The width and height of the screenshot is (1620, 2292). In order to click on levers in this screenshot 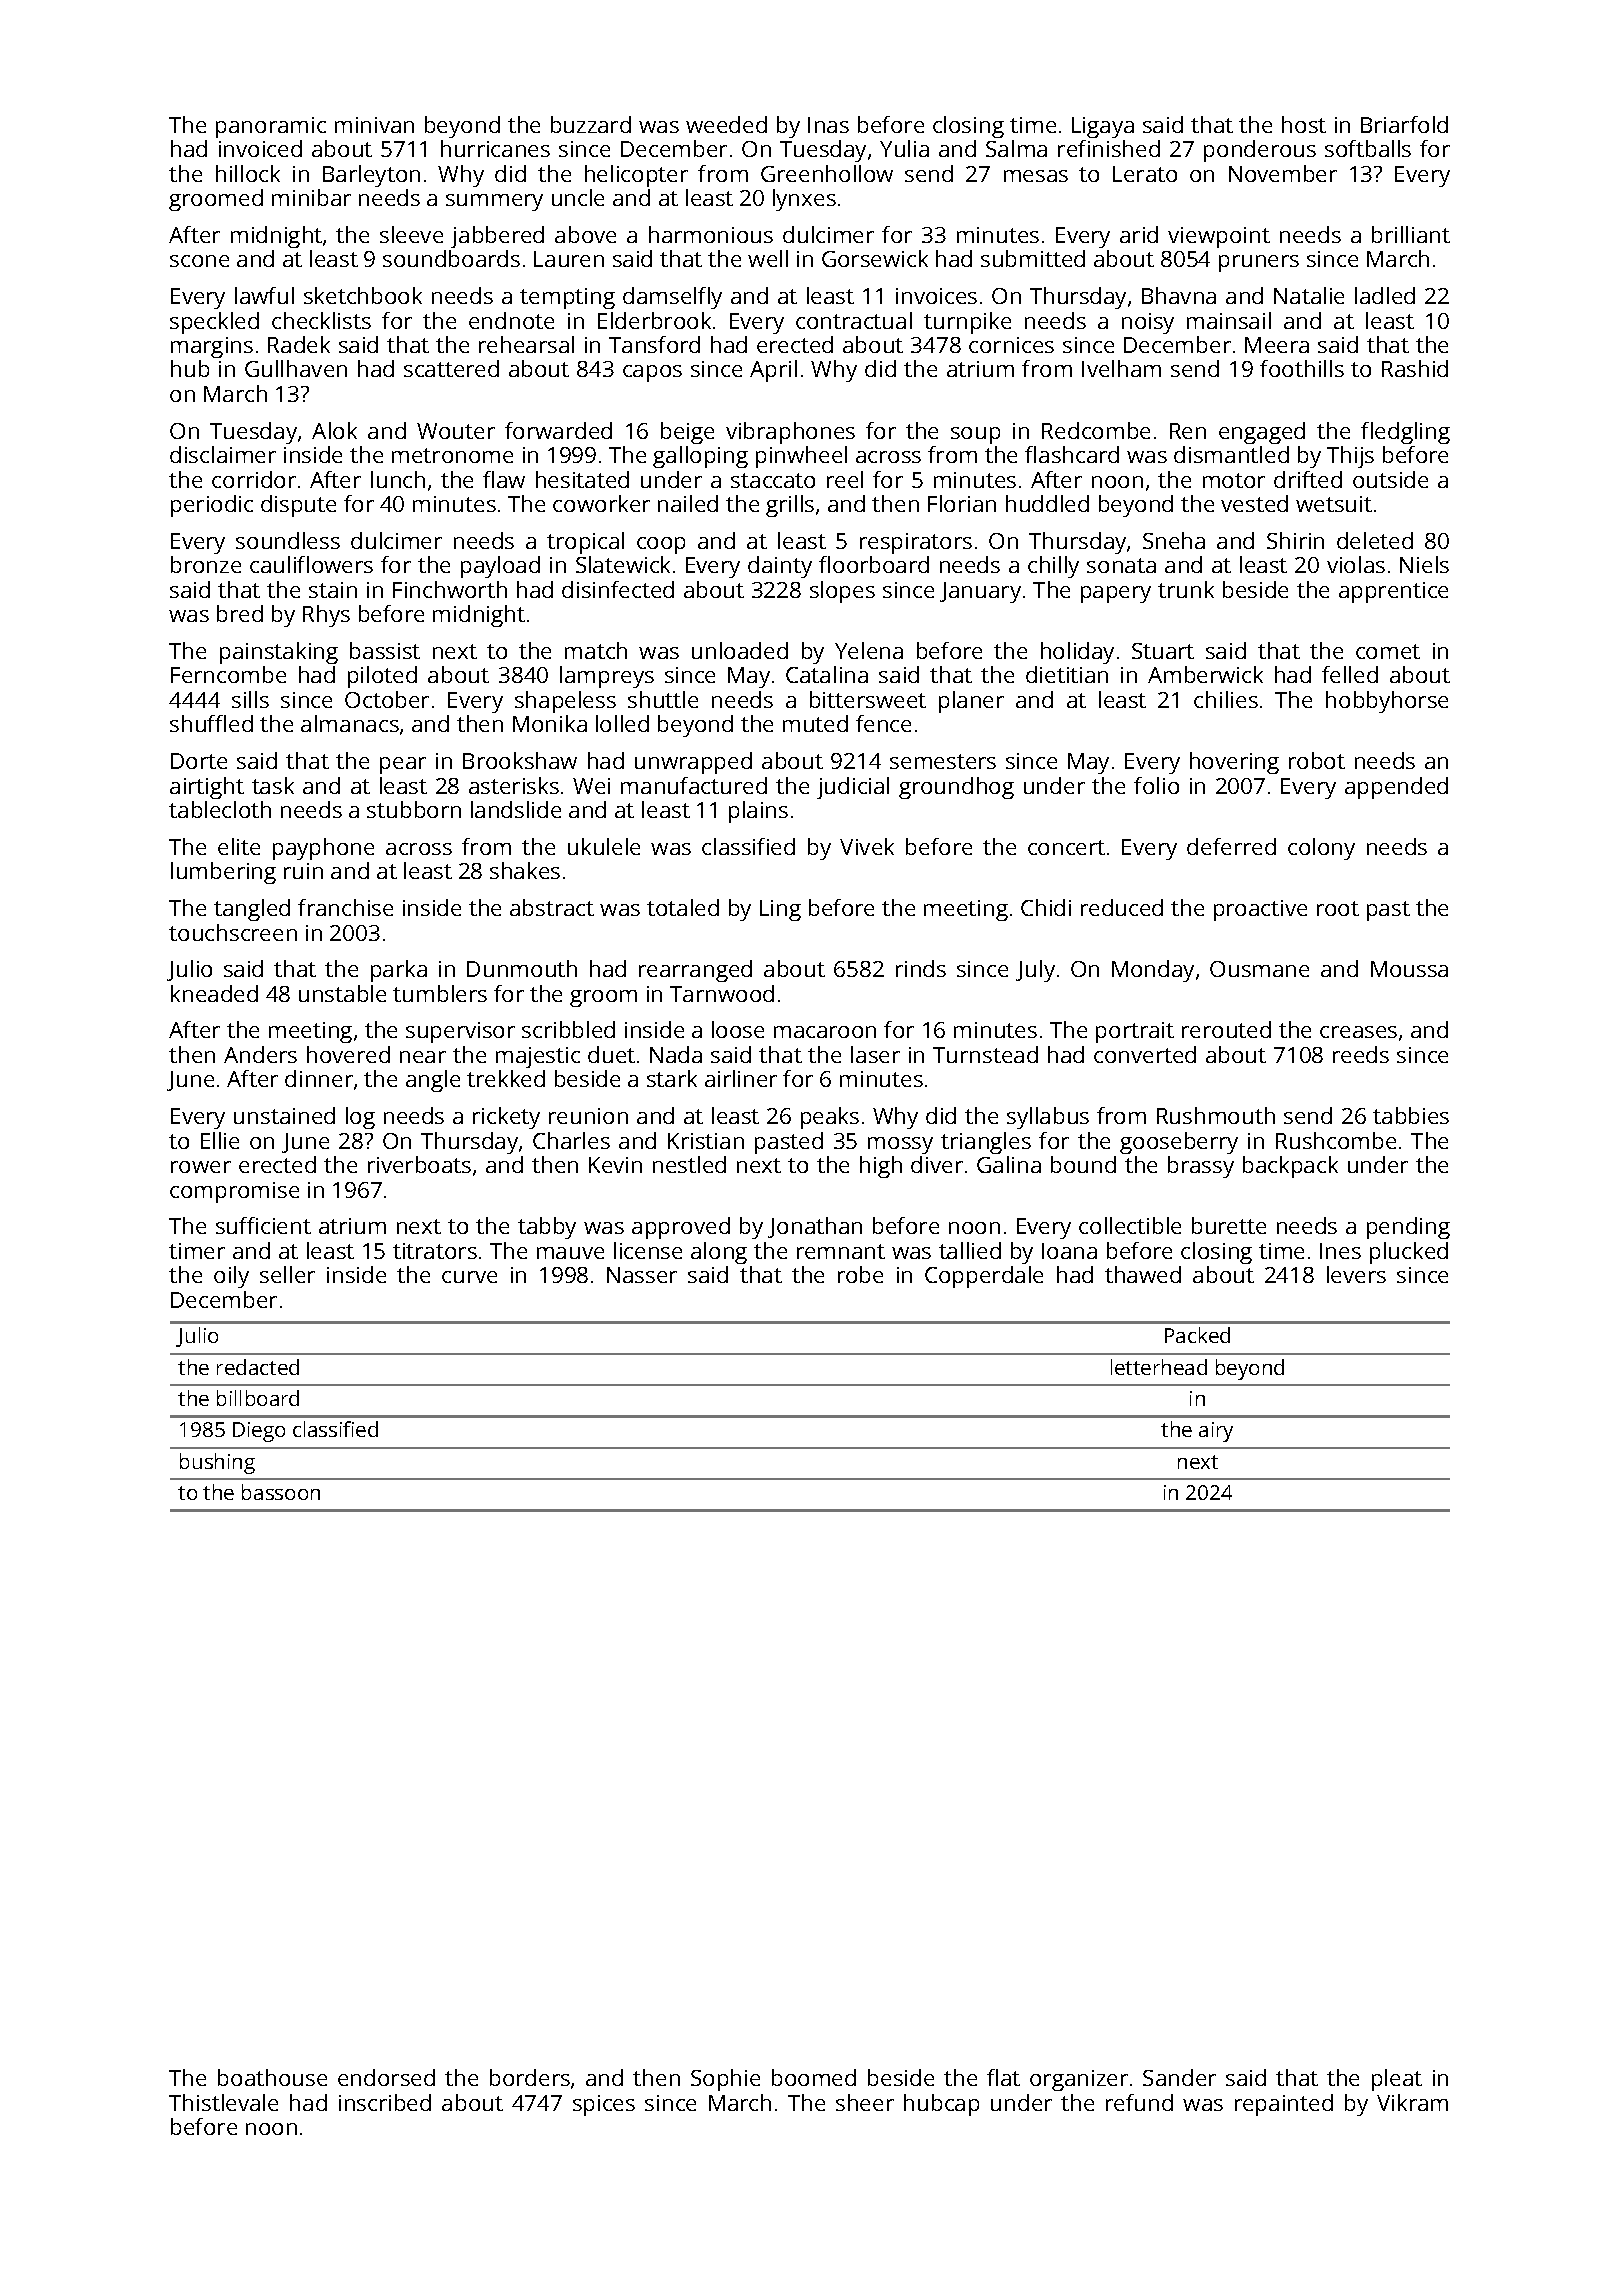, I will do `click(1356, 1274)`.
